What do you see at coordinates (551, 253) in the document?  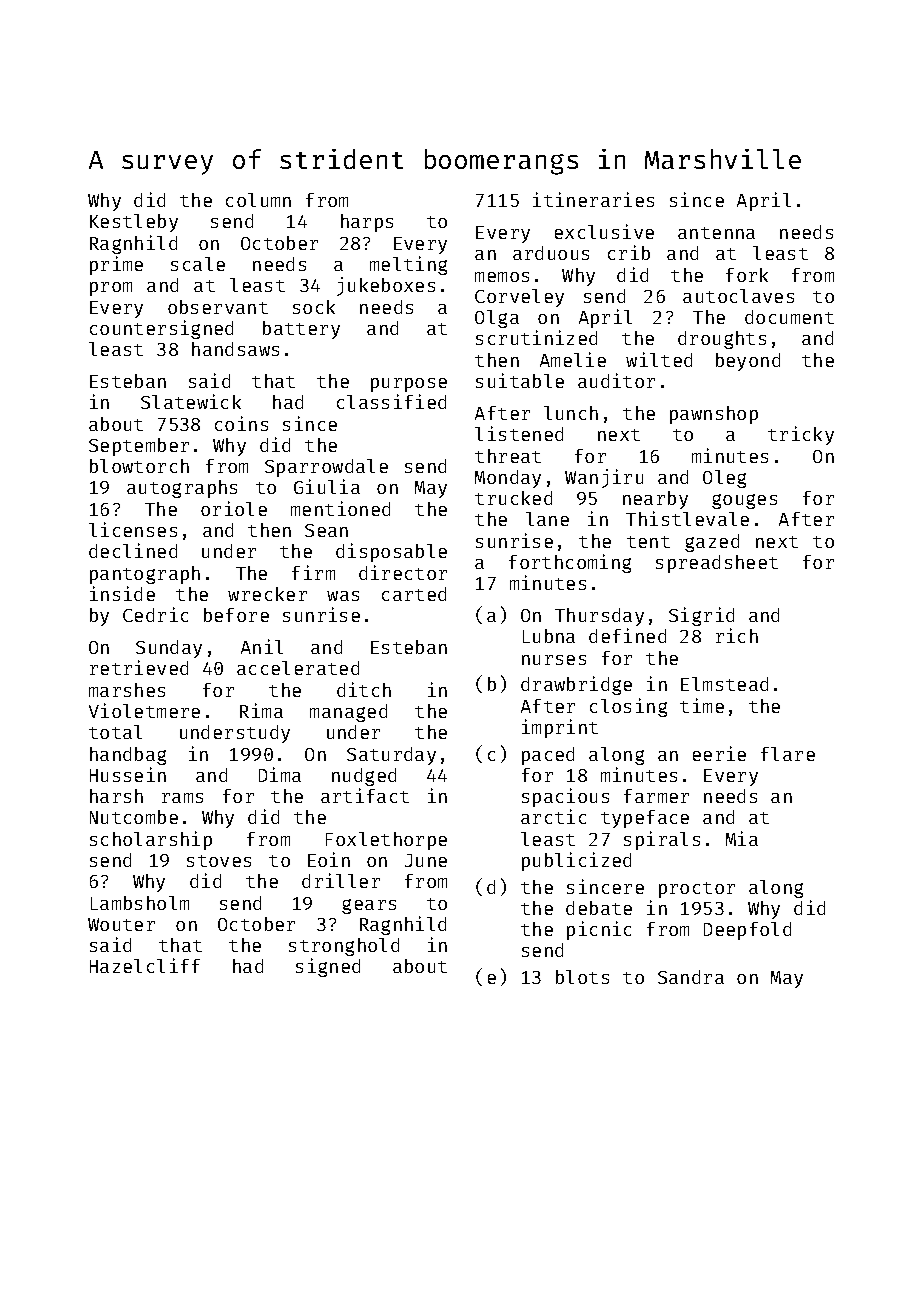 I see `arduous` at bounding box center [551, 253].
